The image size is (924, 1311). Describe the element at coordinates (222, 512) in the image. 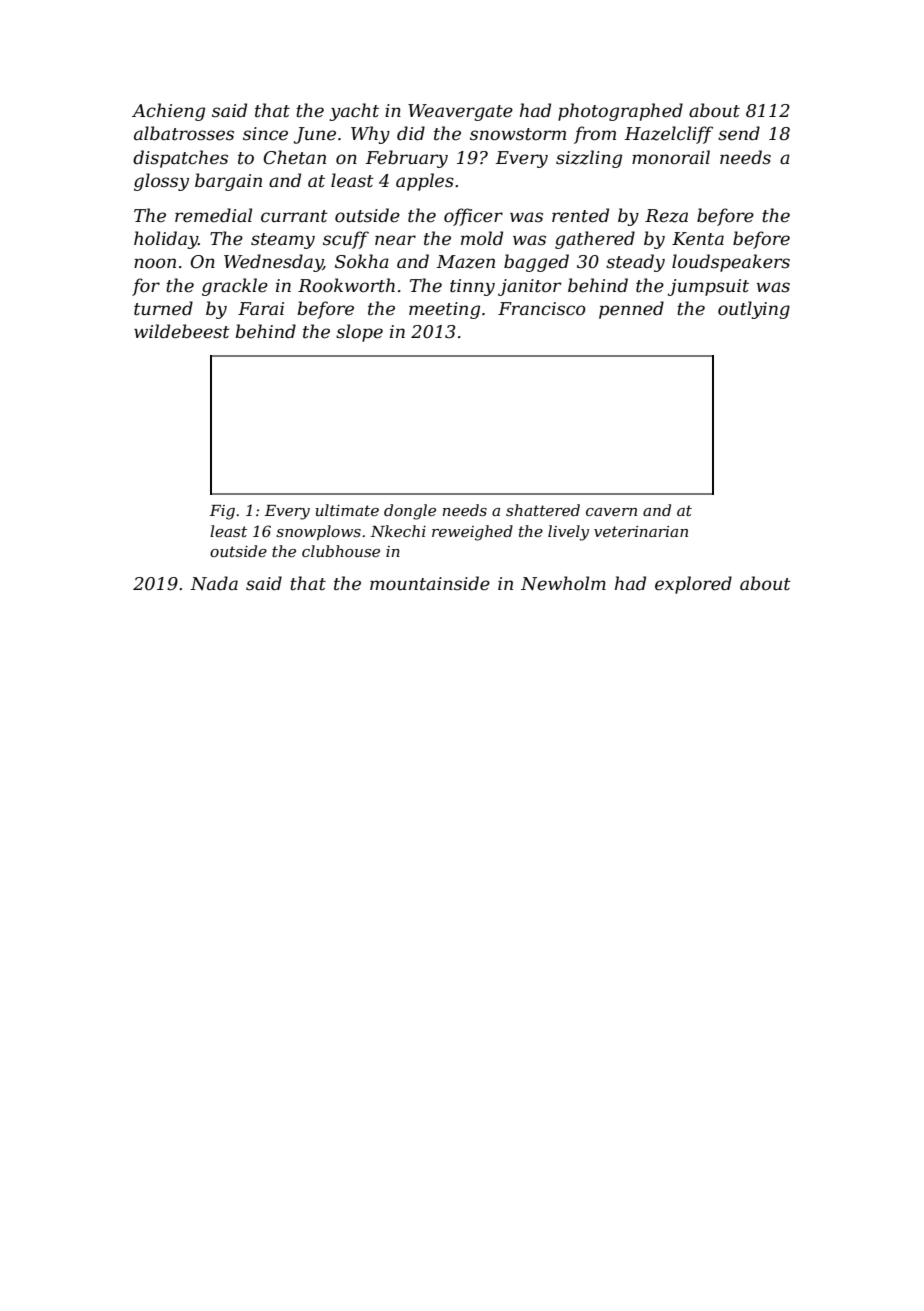

I see `Fig` at that location.
